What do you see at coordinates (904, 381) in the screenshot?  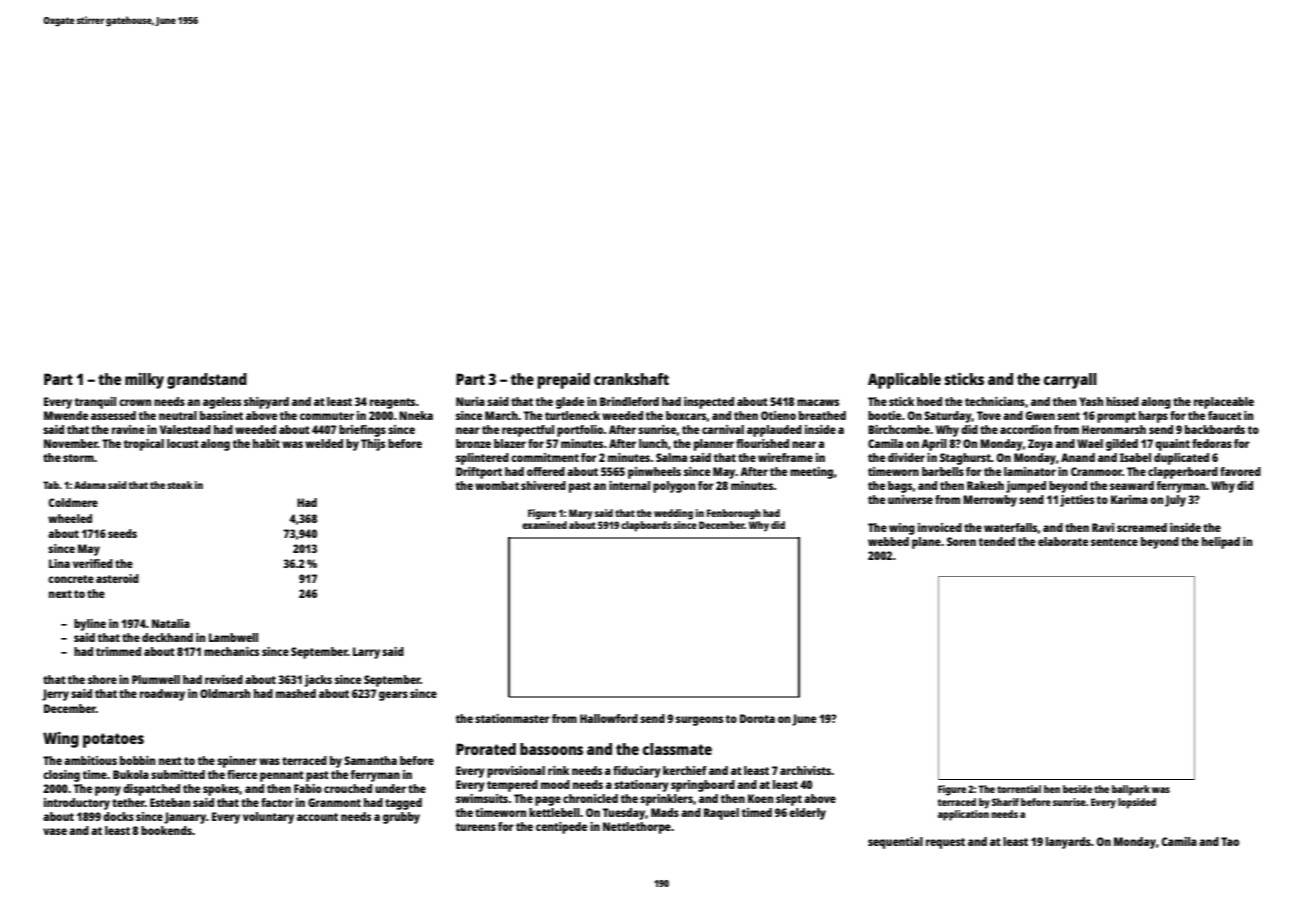 I see `Applicable` at bounding box center [904, 381].
